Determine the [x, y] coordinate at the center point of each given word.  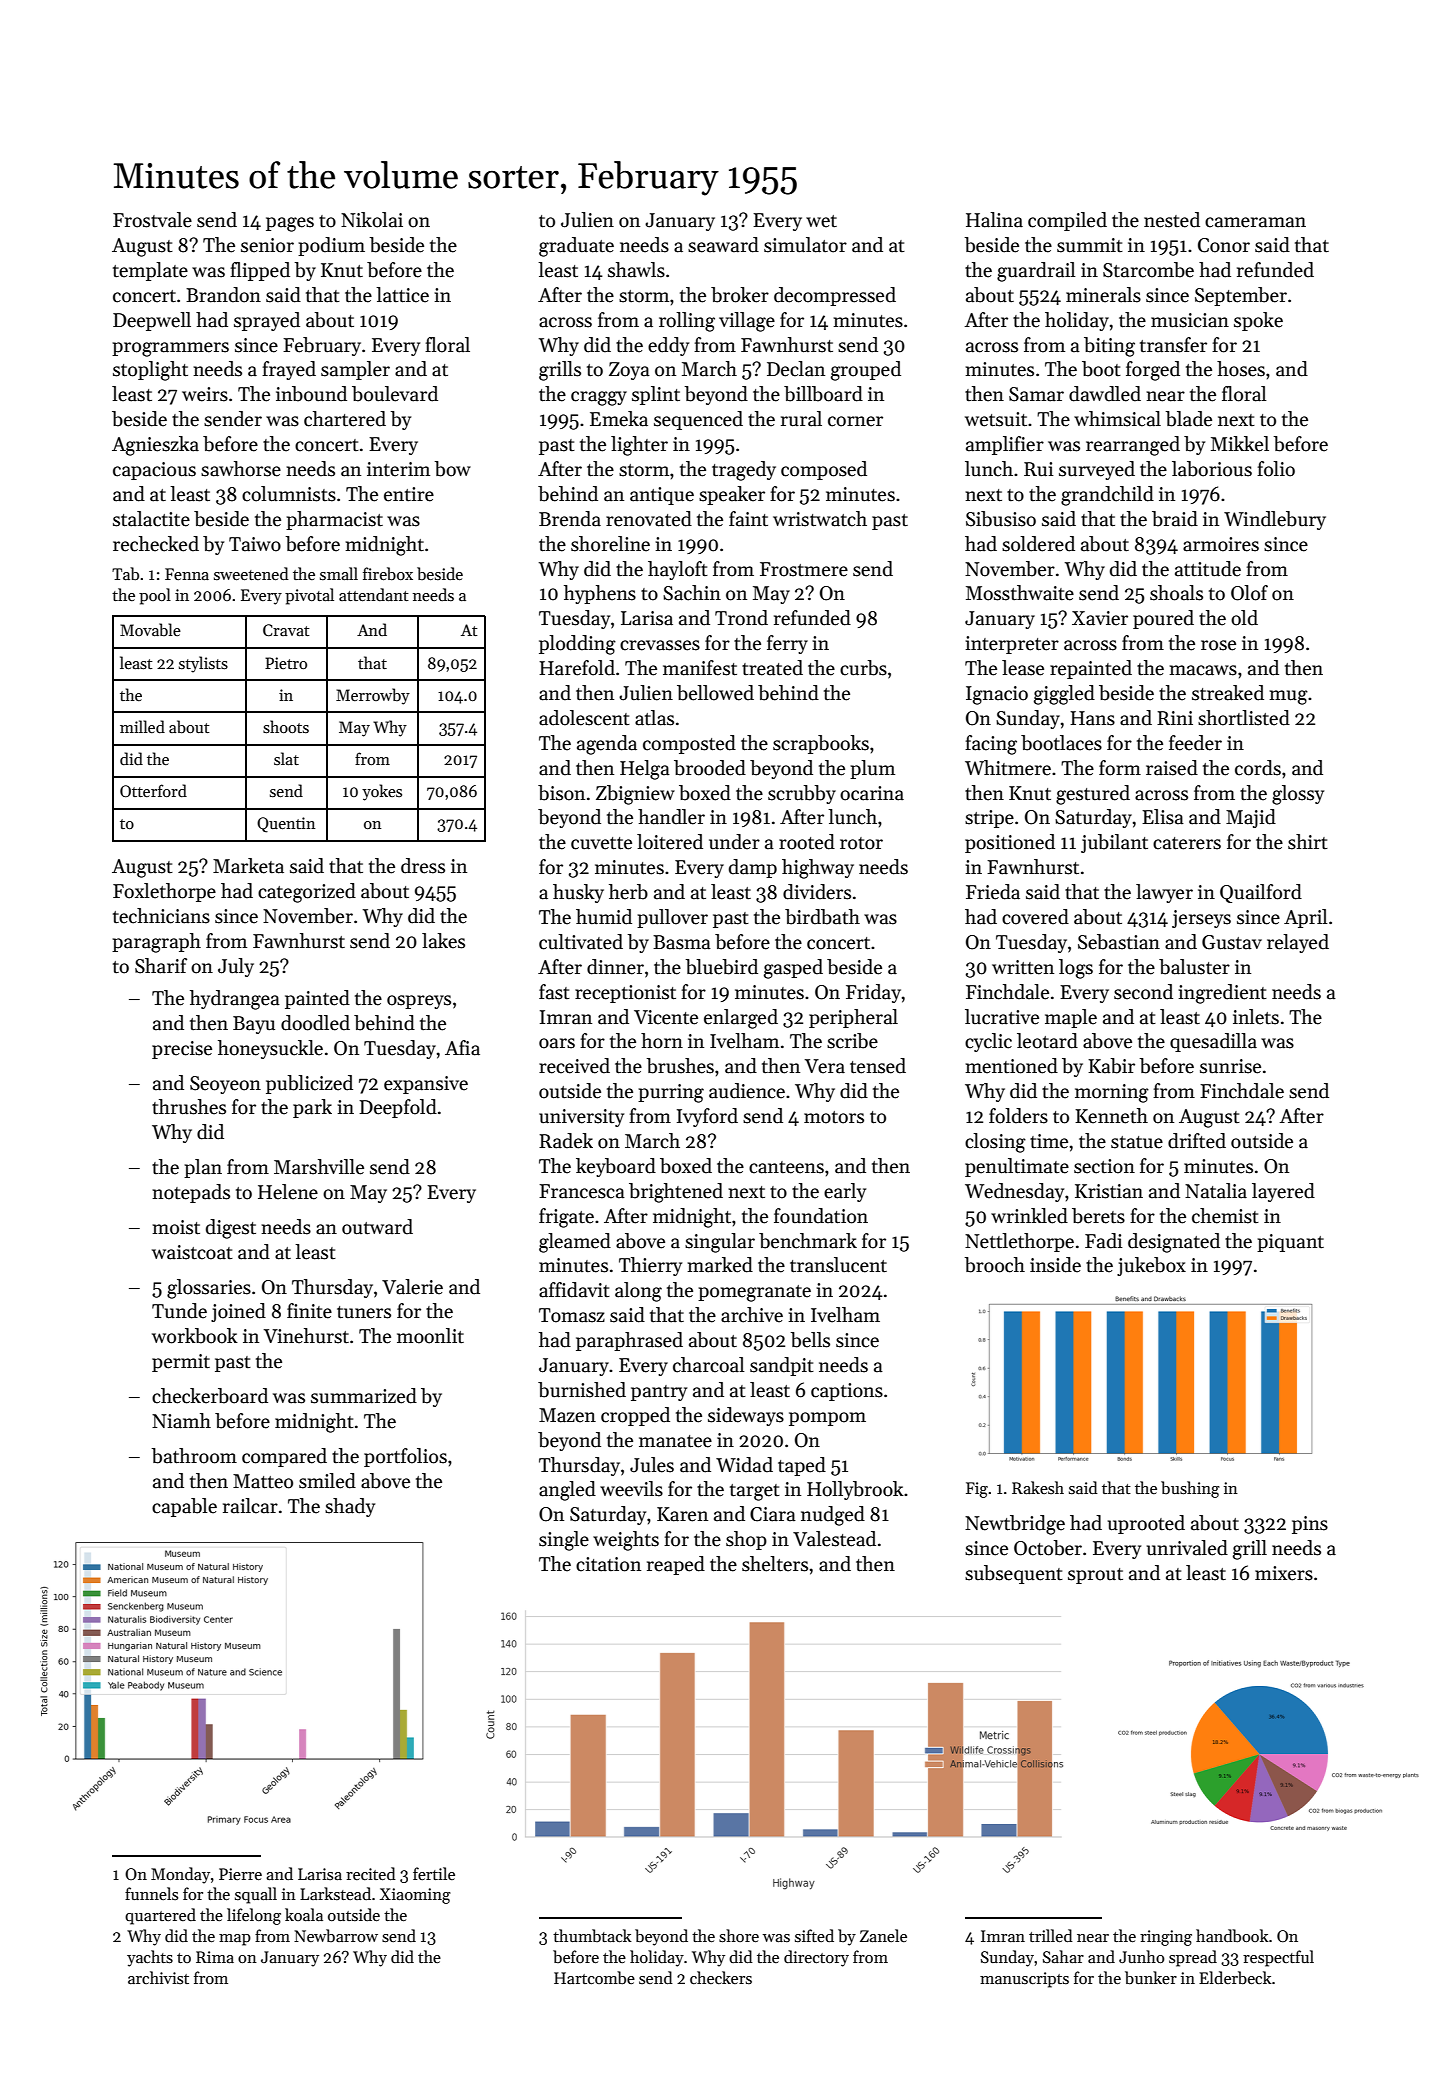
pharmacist [334, 520]
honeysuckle [270, 1049]
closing [995, 1143]
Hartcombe [594, 1978]
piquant [1290, 1243]
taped [802, 1466]
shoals [1176, 593]
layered [1283, 1192]
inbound [311, 394]
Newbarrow [336, 1935]
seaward [723, 245]
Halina [994, 220]
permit [181, 1363]
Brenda [570, 519]
